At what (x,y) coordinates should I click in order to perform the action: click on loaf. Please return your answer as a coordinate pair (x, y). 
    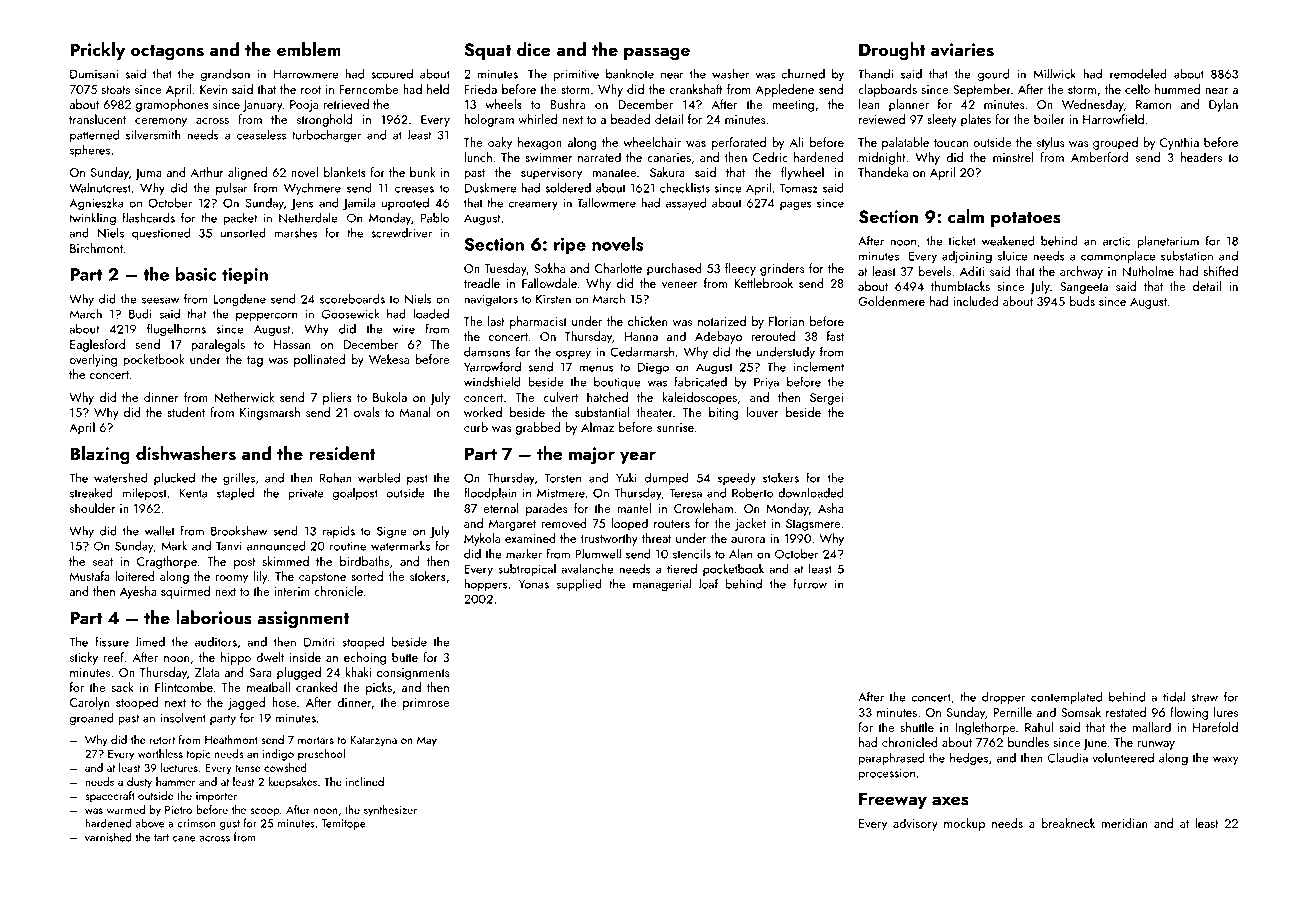
    Looking at the image, I should click on (708, 583).
